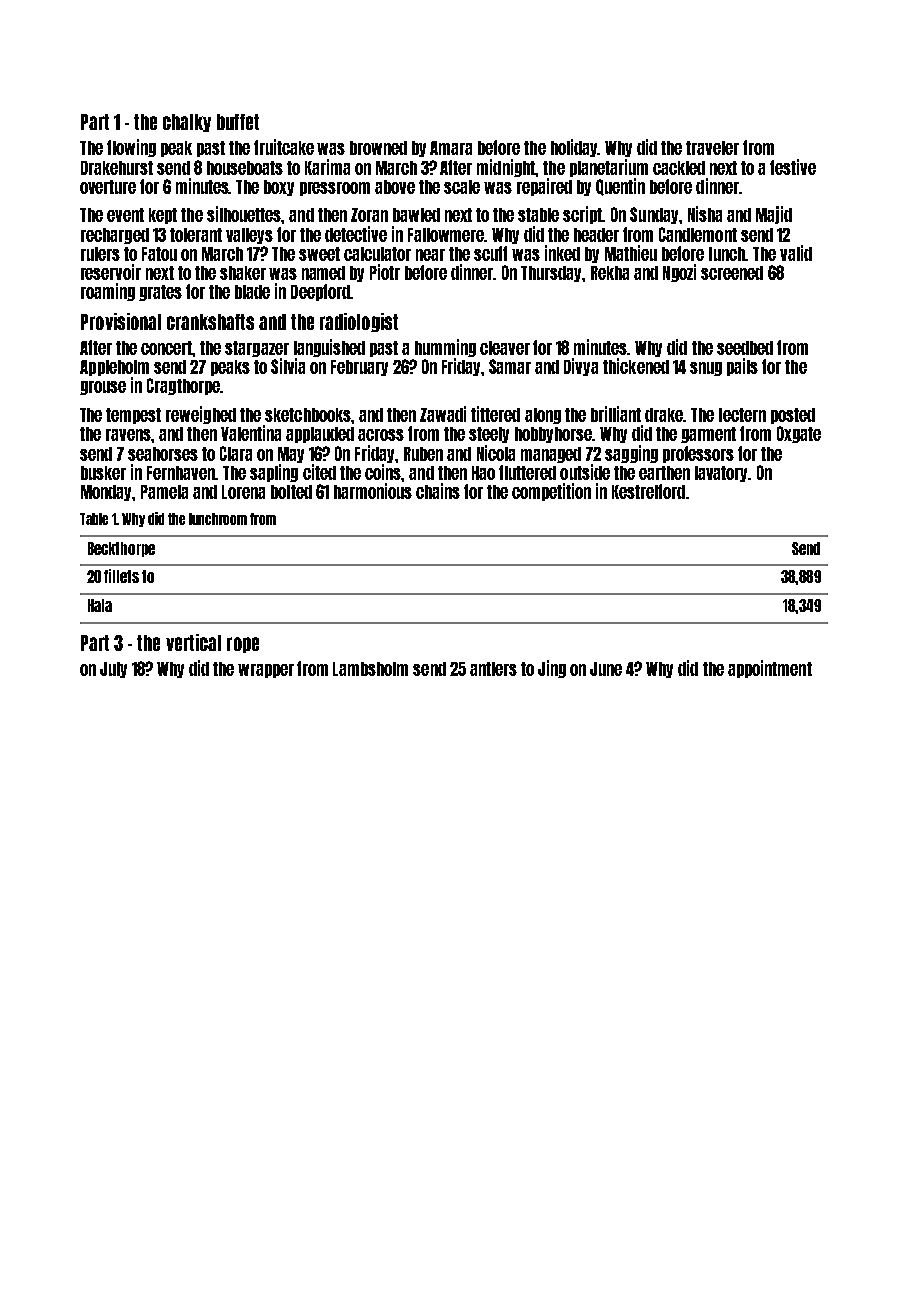 Image resolution: width=908 pixels, height=1316 pixels. Describe the element at coordinates (574, 148) in the screenshot. I see `holiday` at that location.
